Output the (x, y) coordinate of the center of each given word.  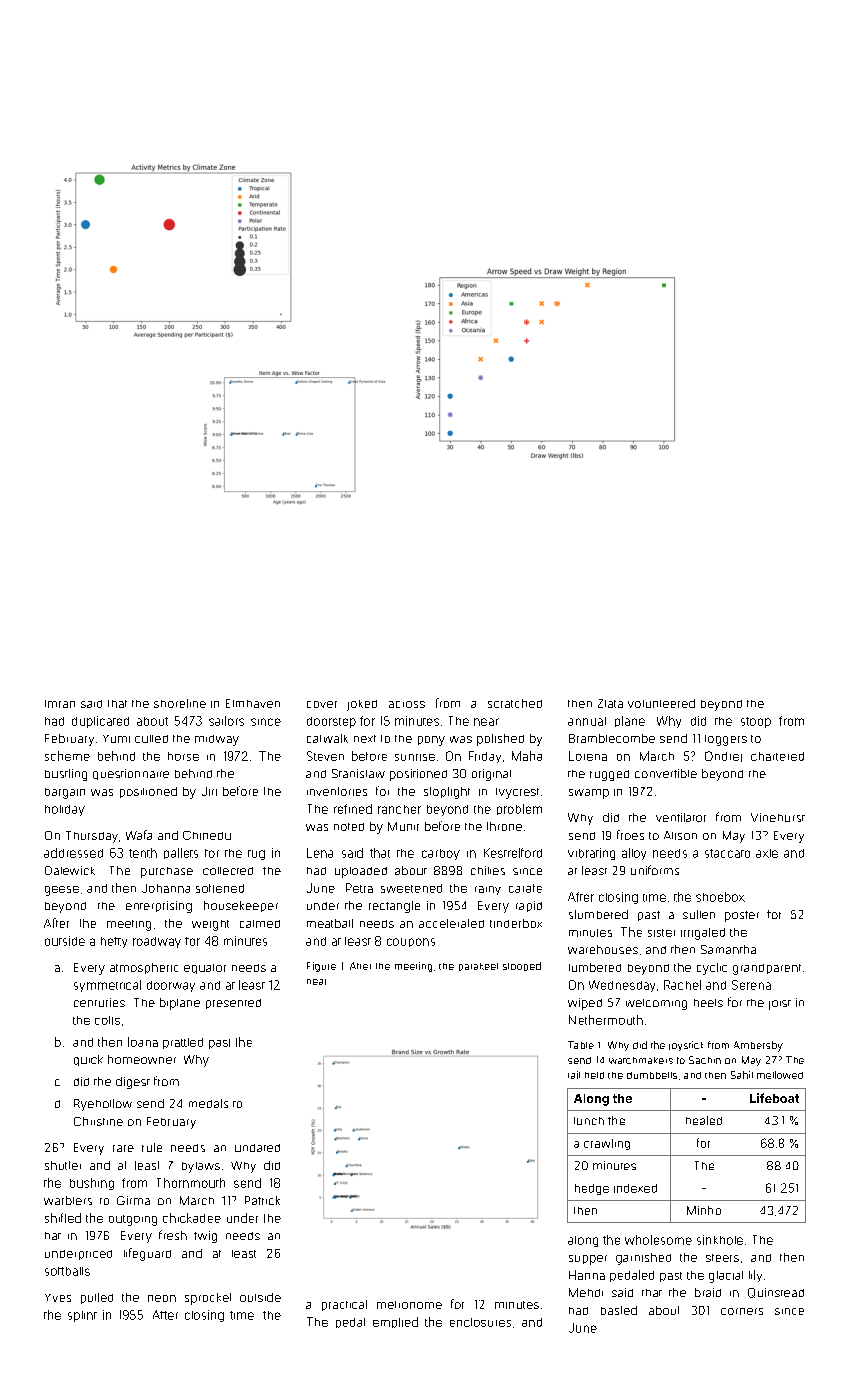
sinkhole (720, 1240)
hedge (592, 1189)
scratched (515, 703)
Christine (98, 1121)
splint (82, 1316)
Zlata (610, 703)
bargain (65, 793)
